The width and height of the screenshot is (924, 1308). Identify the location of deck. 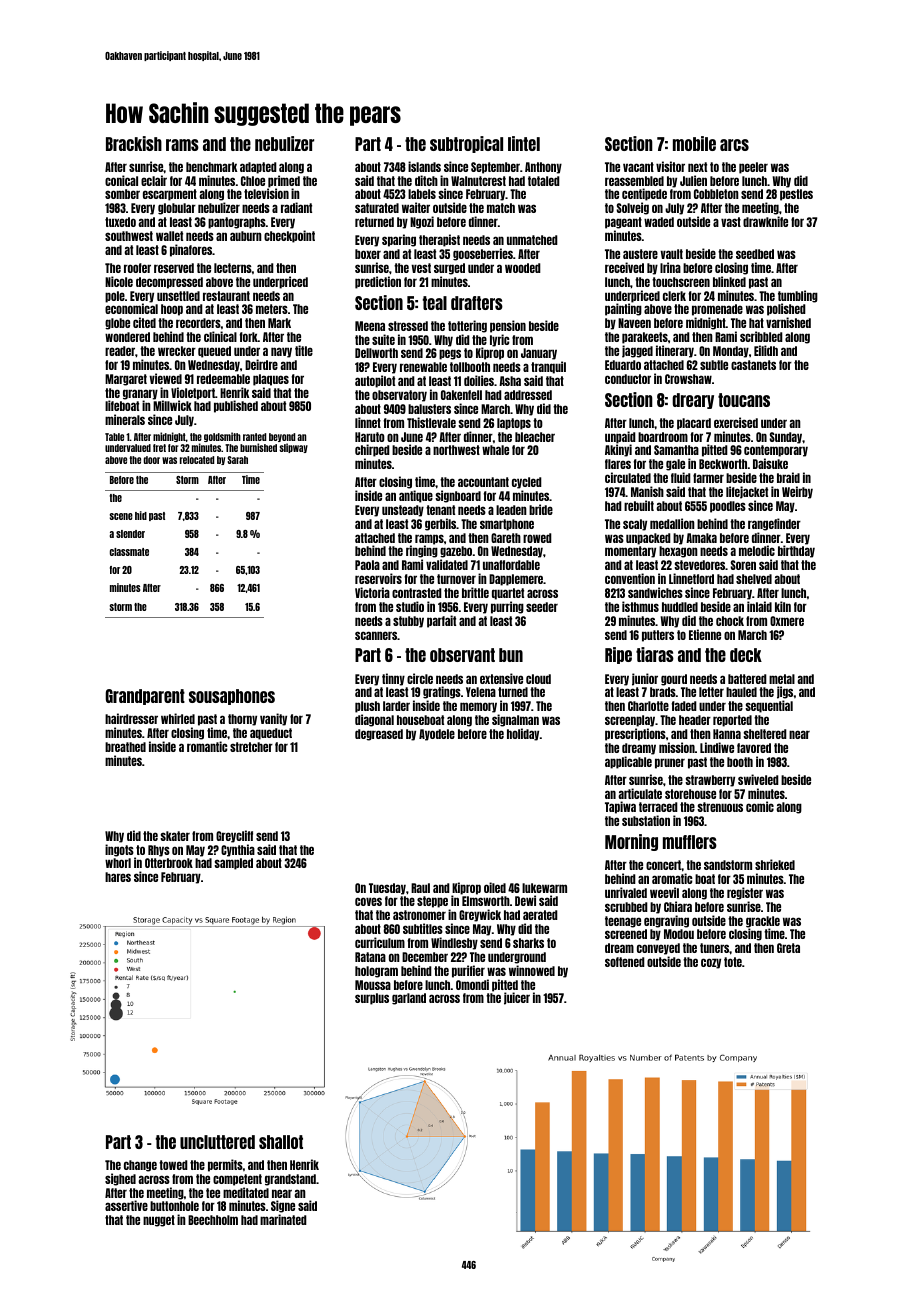
(746, 655).
